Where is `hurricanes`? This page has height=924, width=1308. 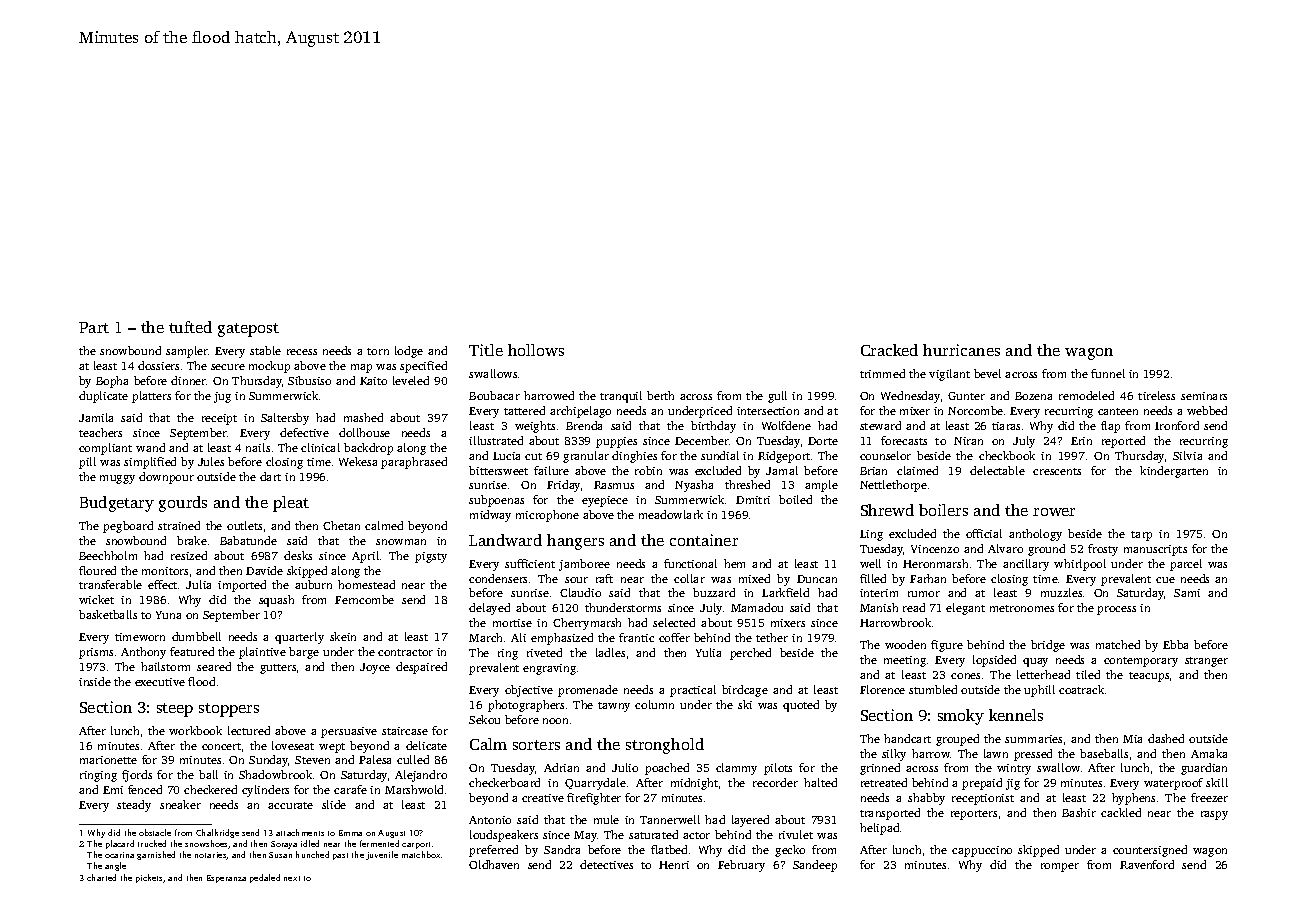 hurricanes is located at coordinates (961, 350).
